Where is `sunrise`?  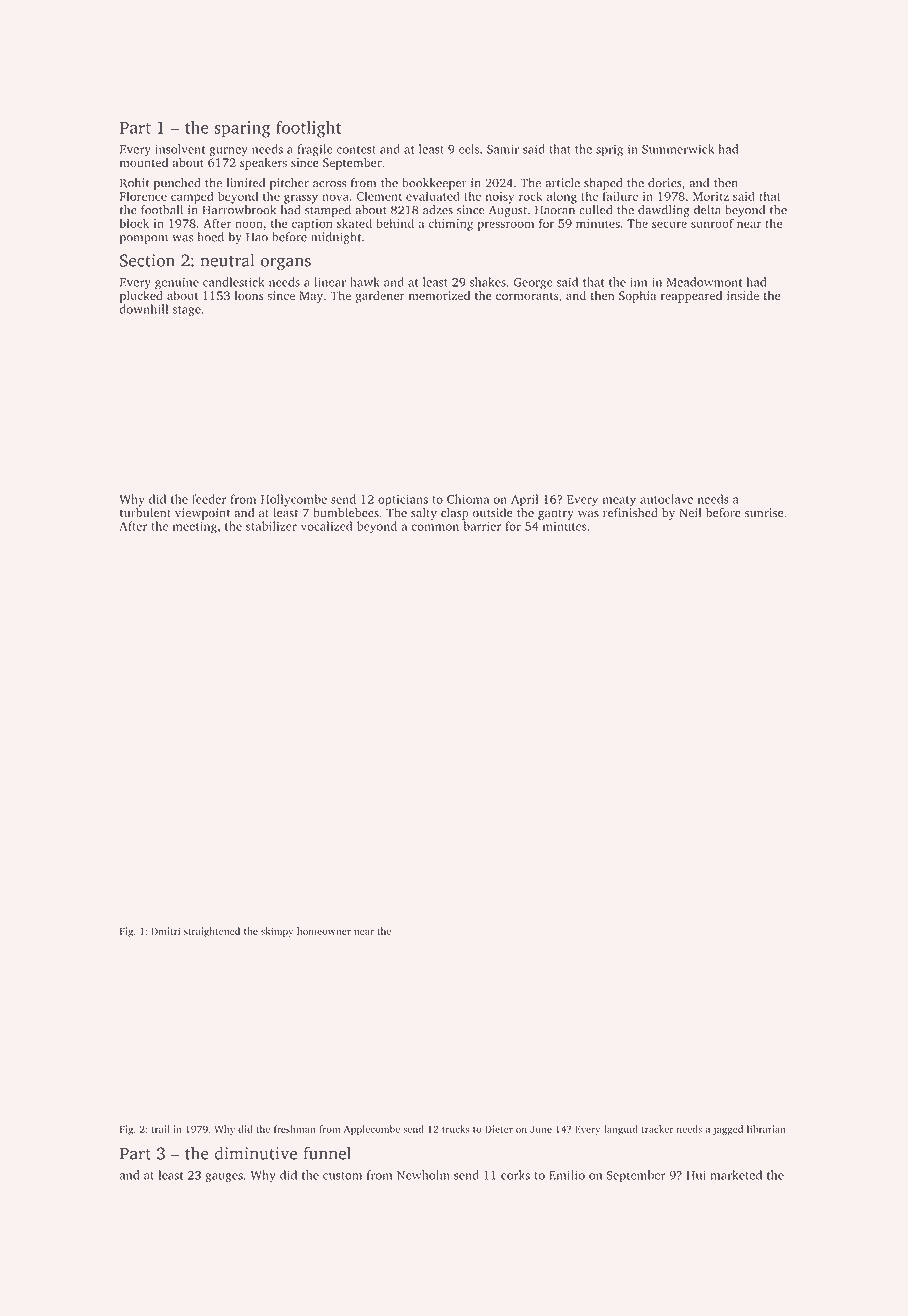
sunrise is located at coordinates (764, 513).
